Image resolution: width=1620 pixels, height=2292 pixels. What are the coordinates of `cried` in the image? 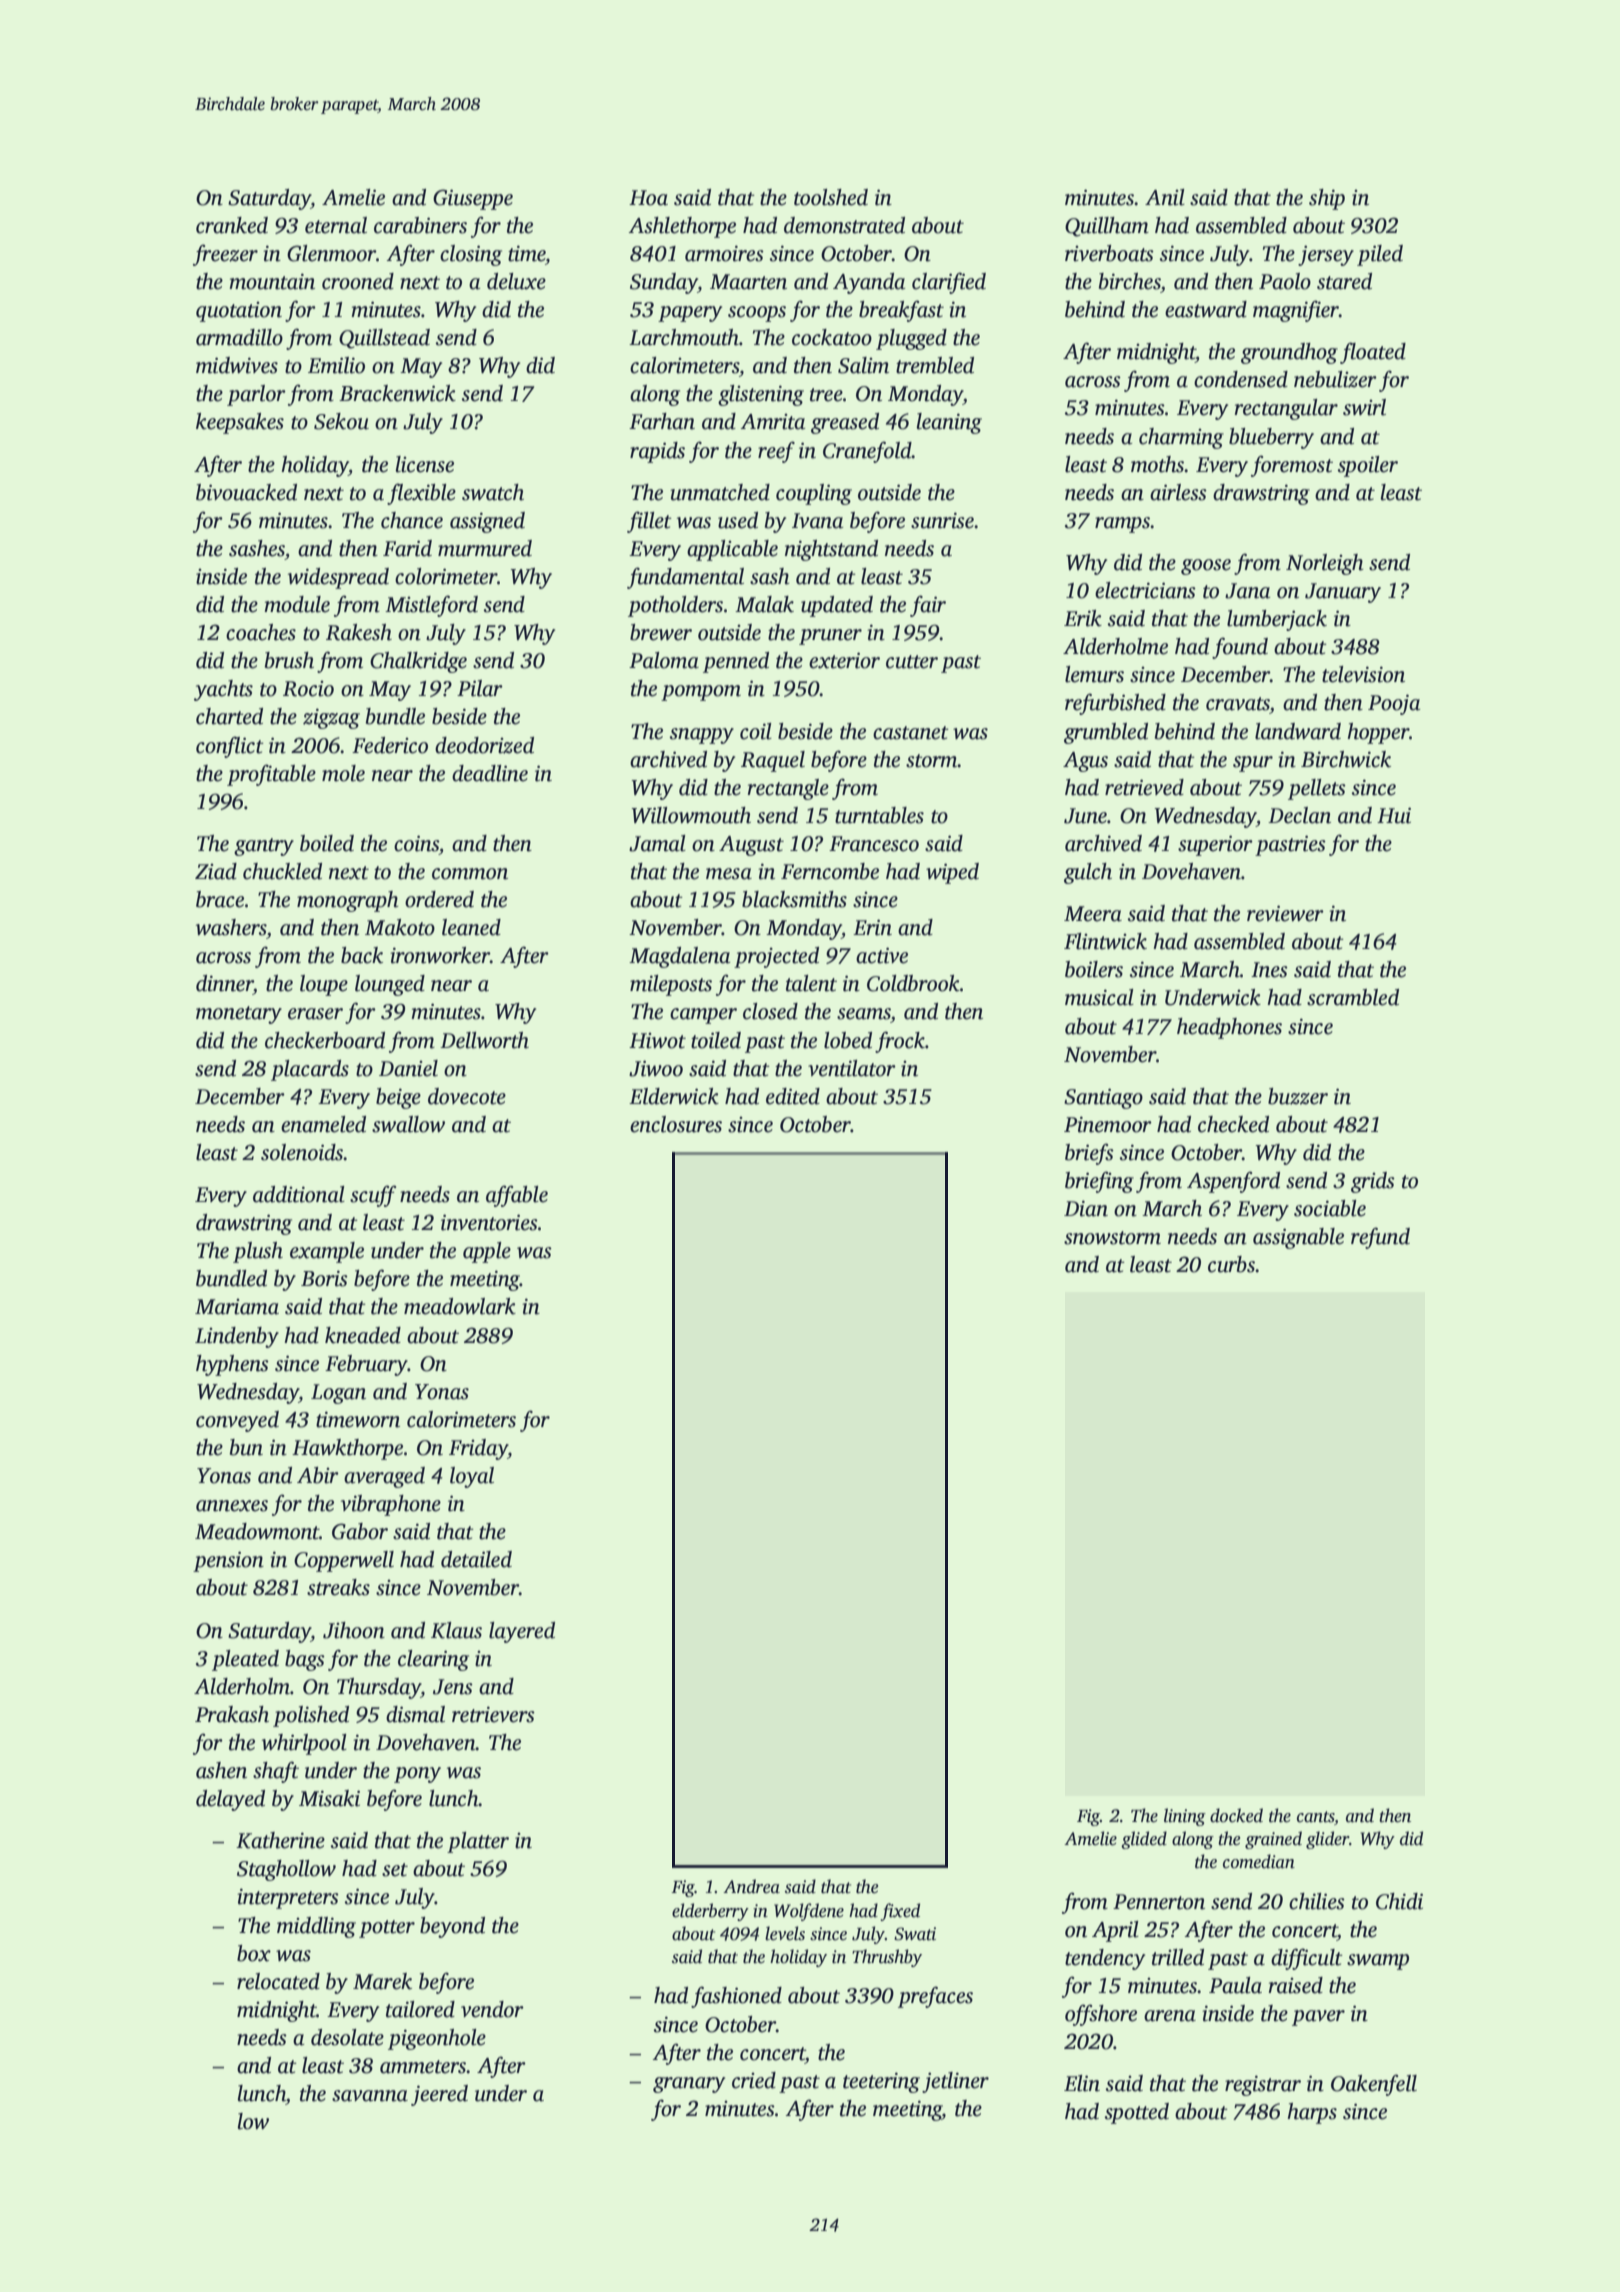 It's located at (754, 2080).
